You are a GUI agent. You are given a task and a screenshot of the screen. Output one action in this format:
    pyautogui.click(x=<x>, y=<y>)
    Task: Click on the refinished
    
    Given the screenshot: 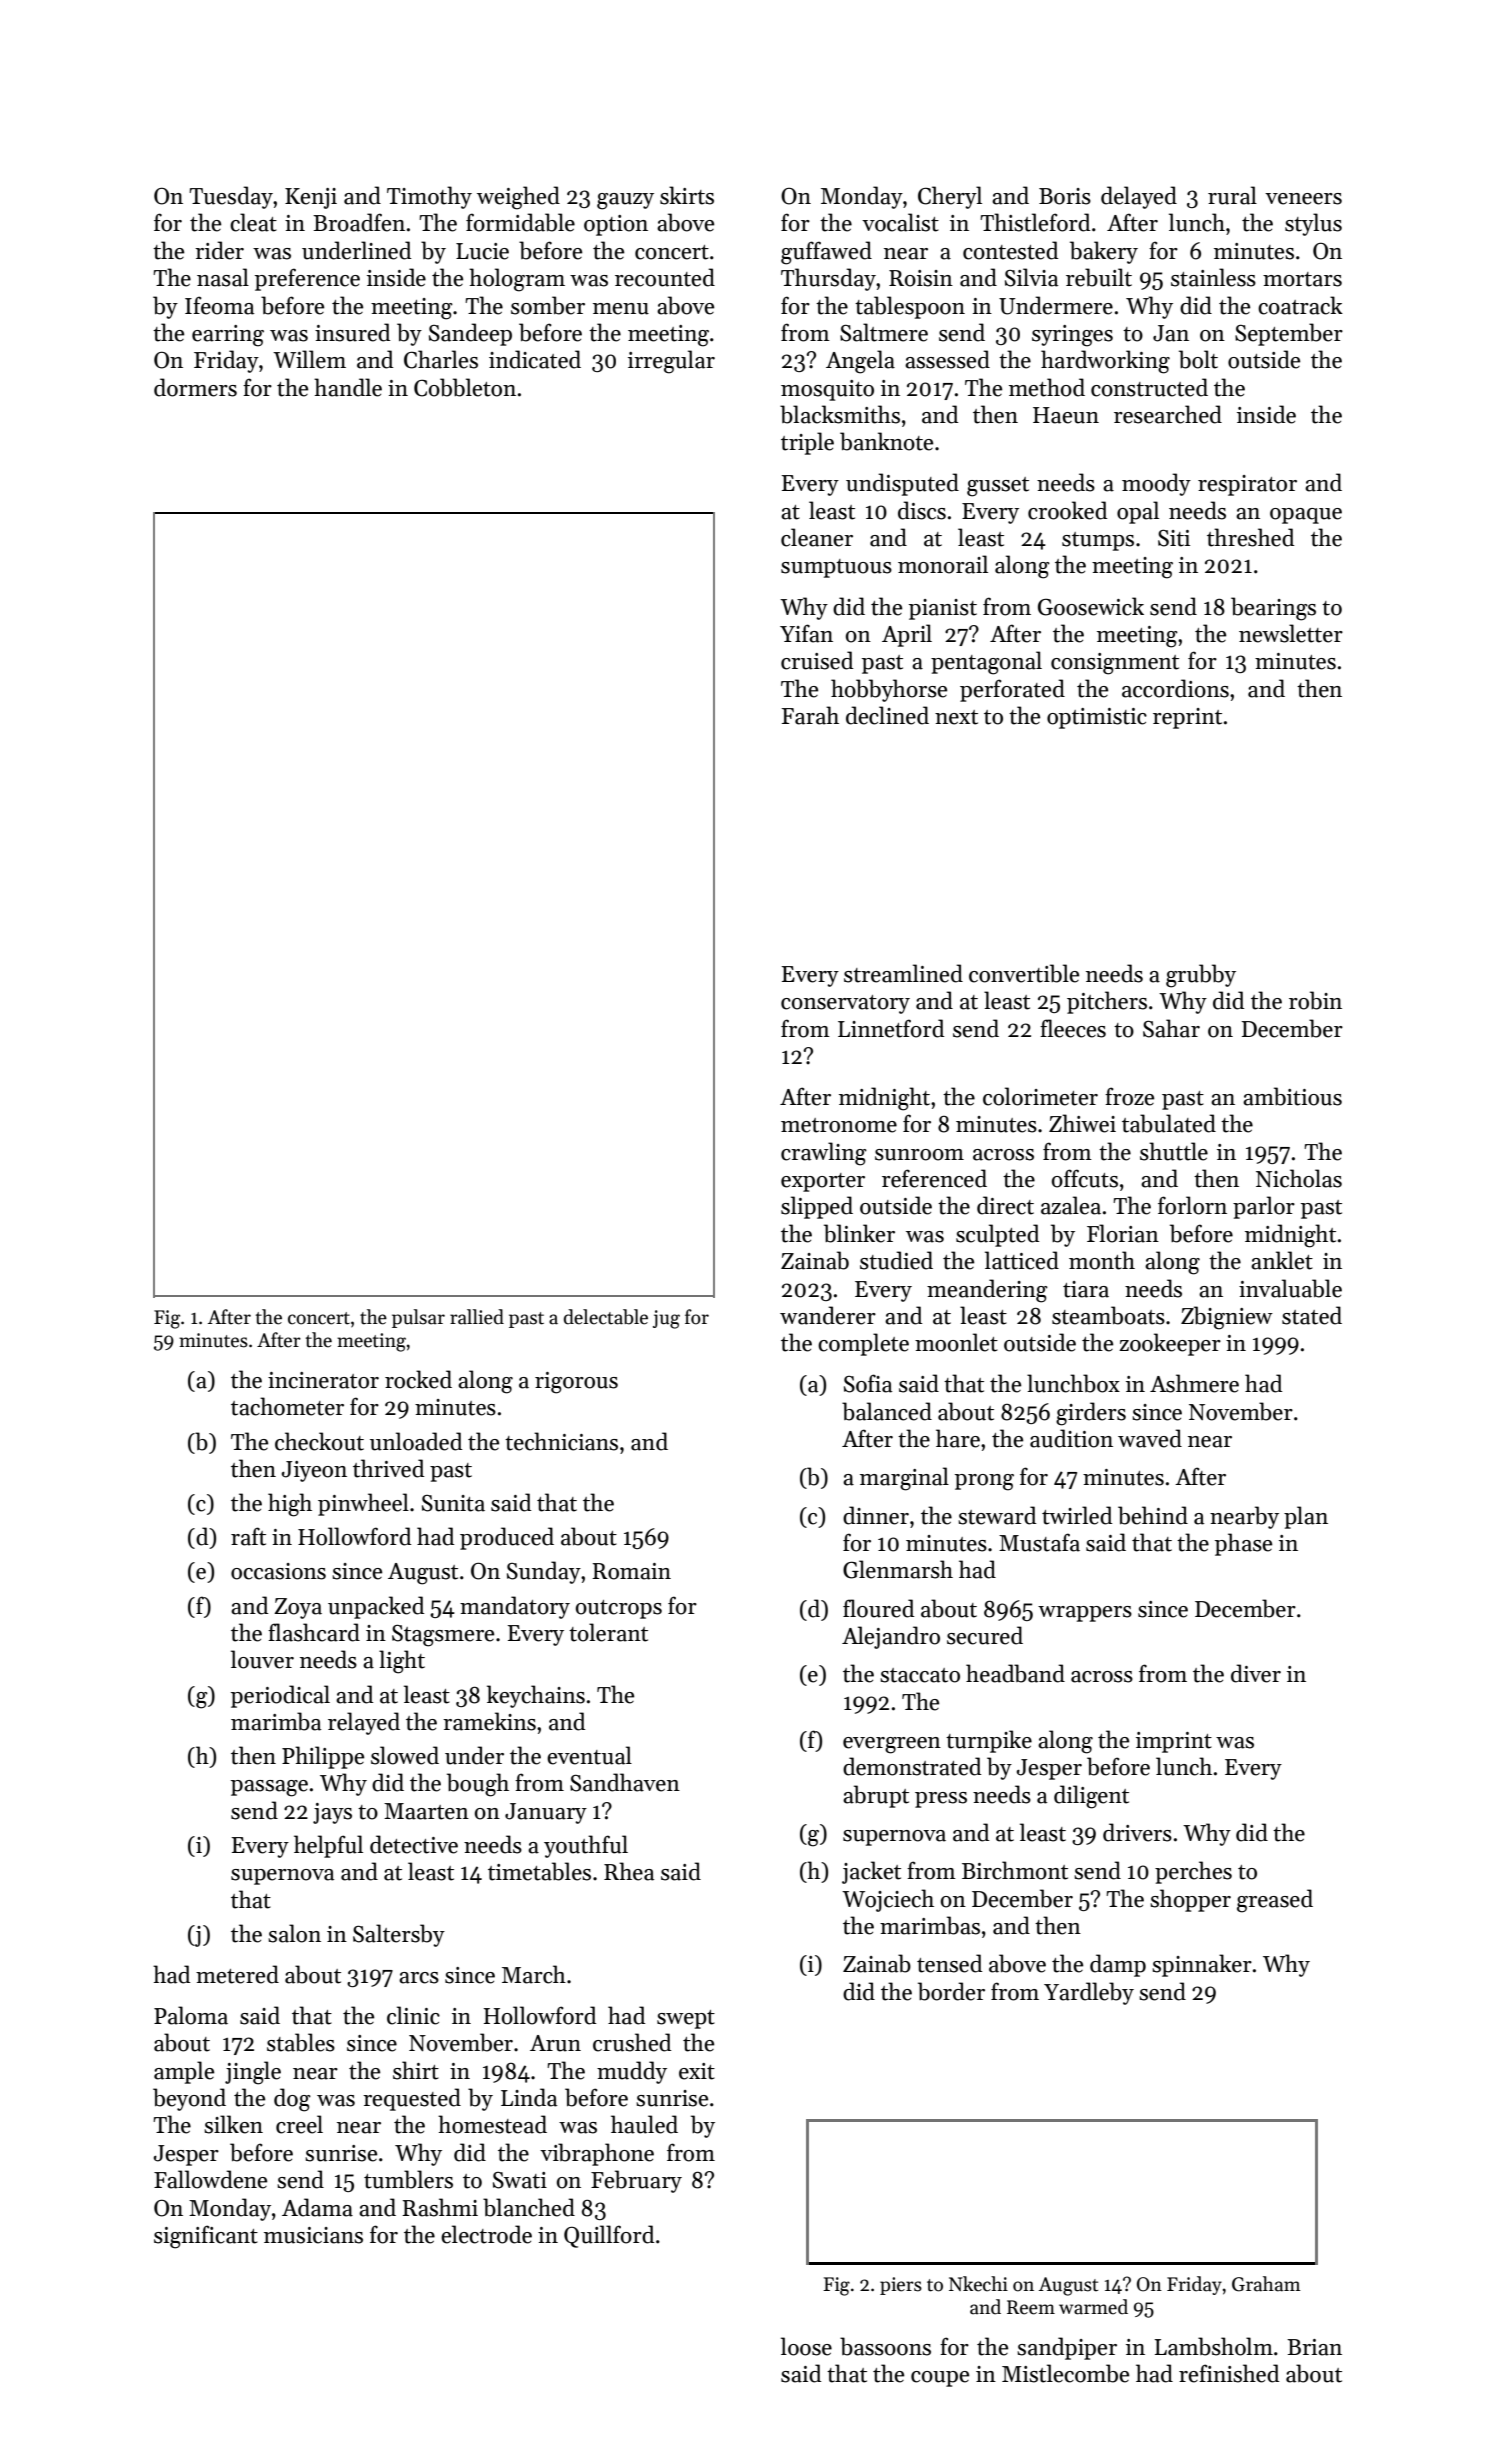 What is the action you would take?
    pyautogui.click(x=1229, y=2373)
